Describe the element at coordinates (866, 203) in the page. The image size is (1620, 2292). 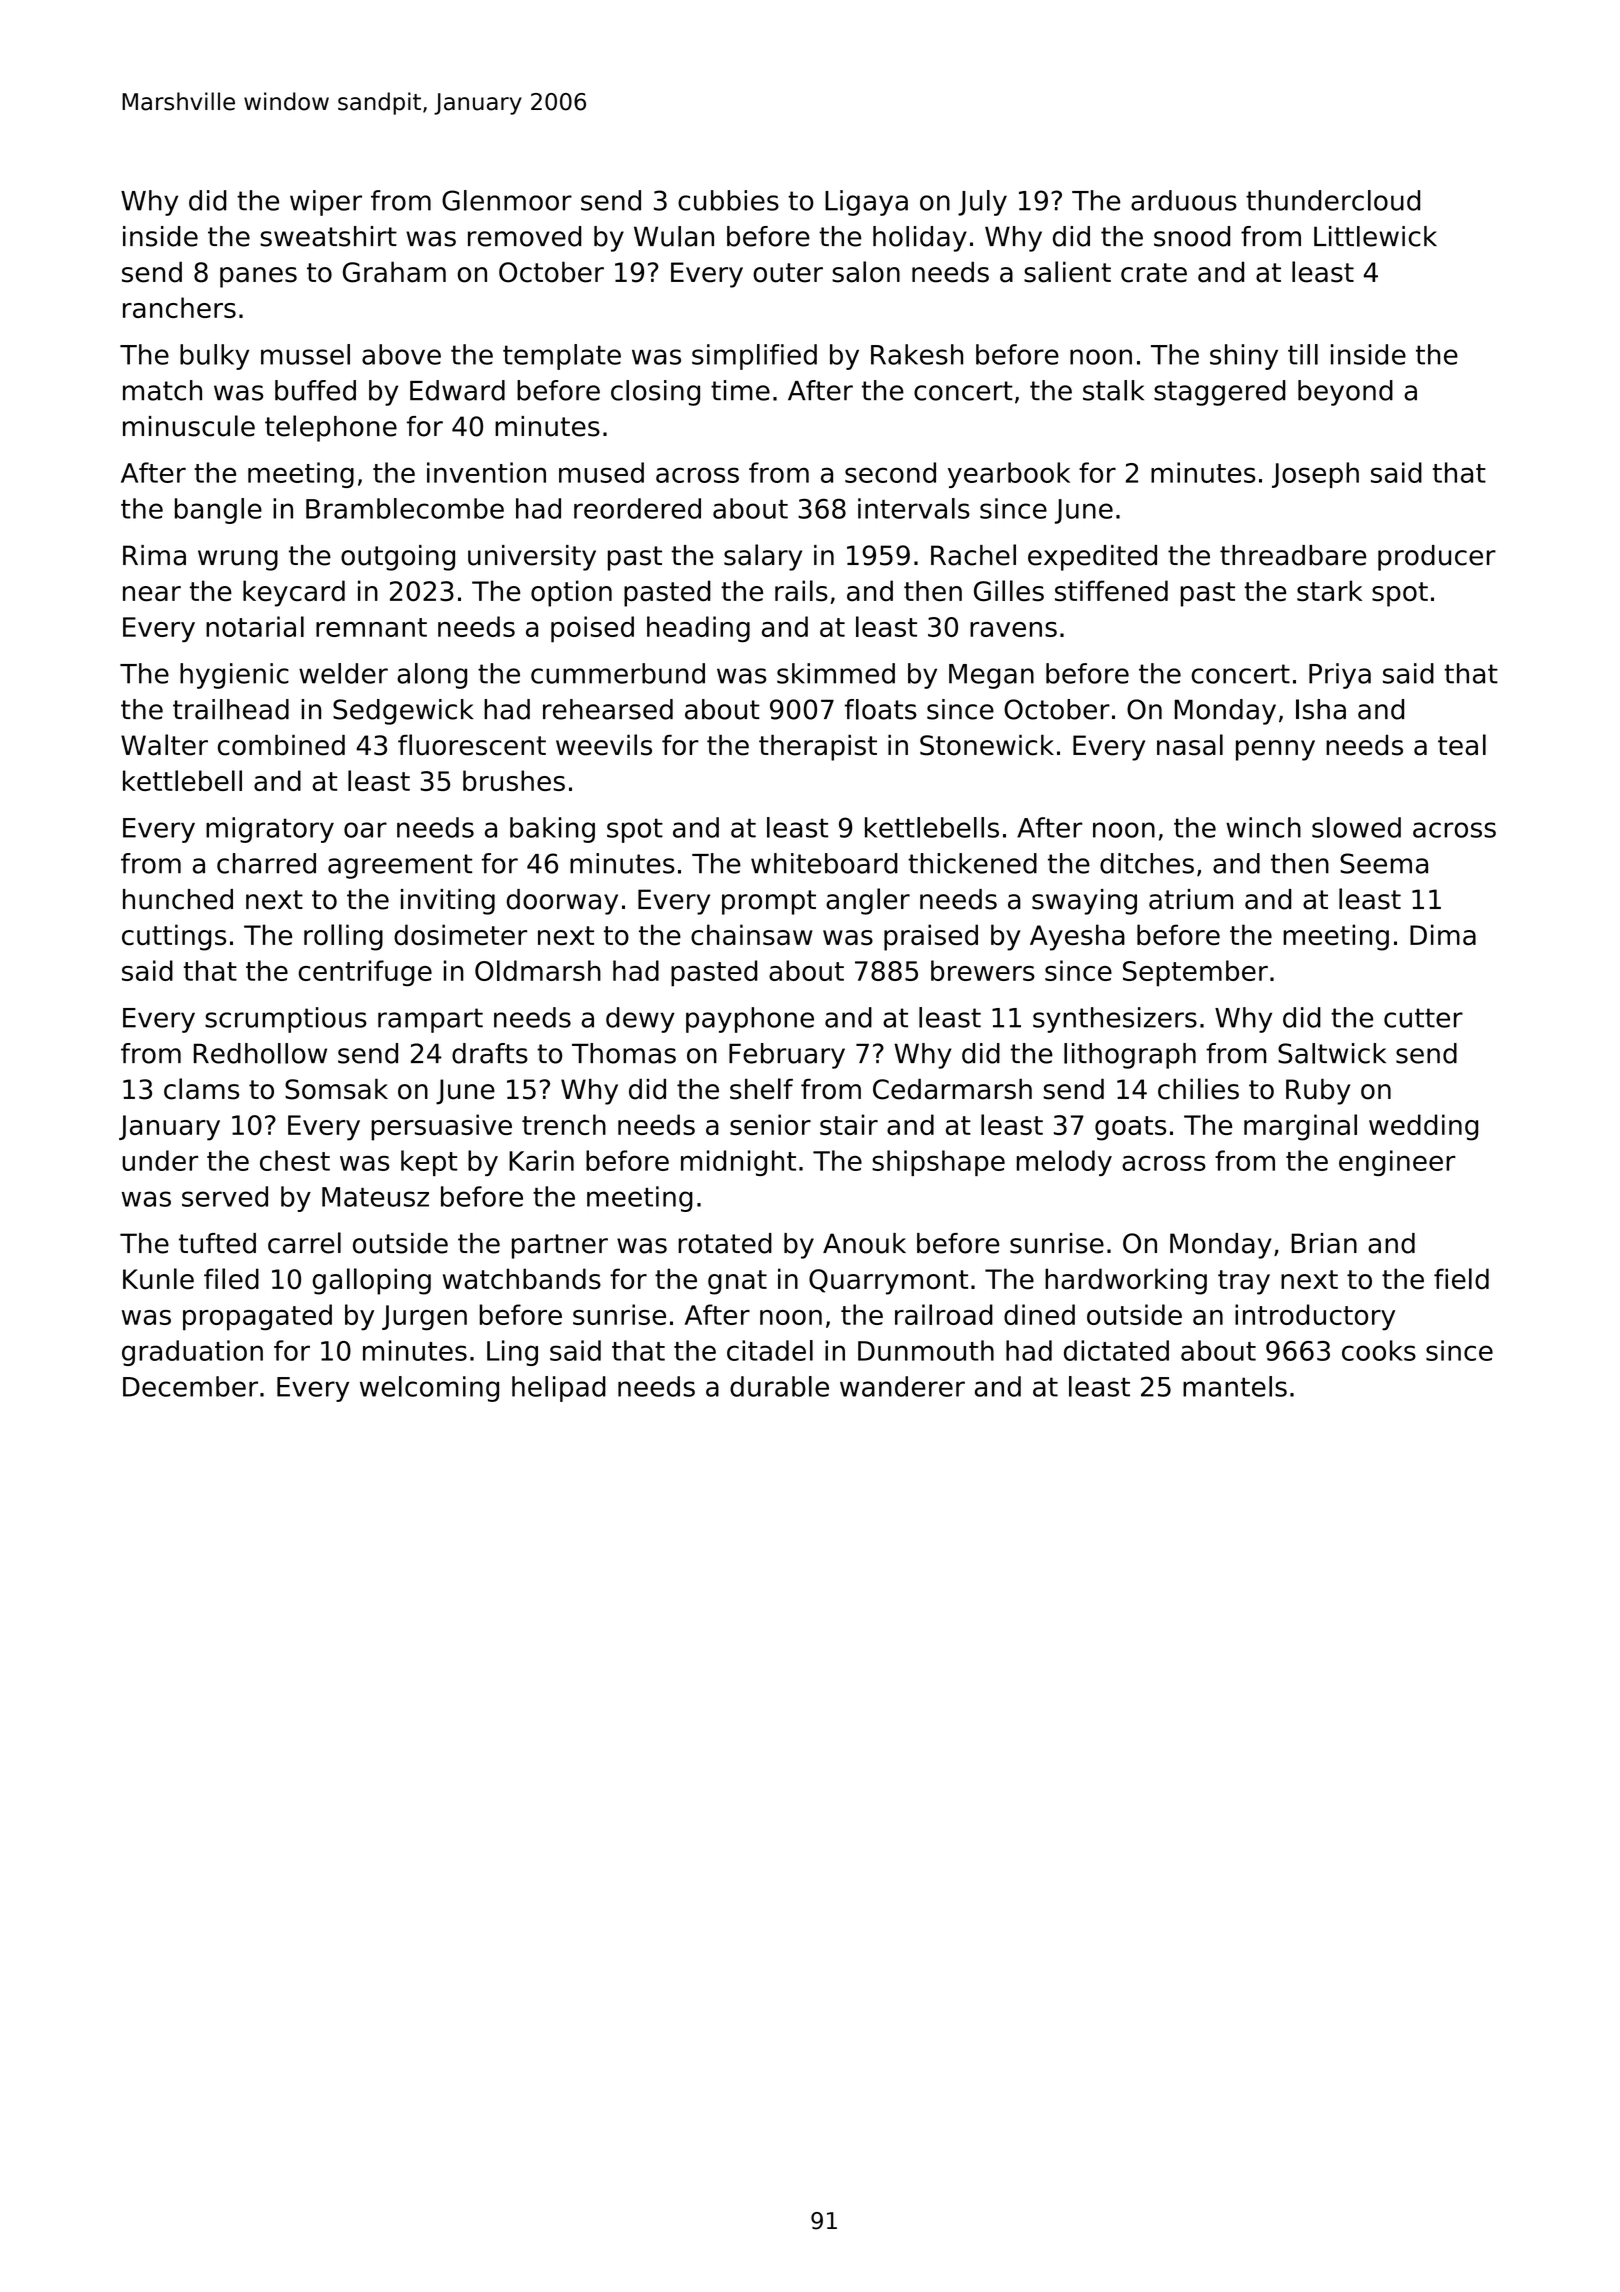
I see `Ligaya` at that location.
